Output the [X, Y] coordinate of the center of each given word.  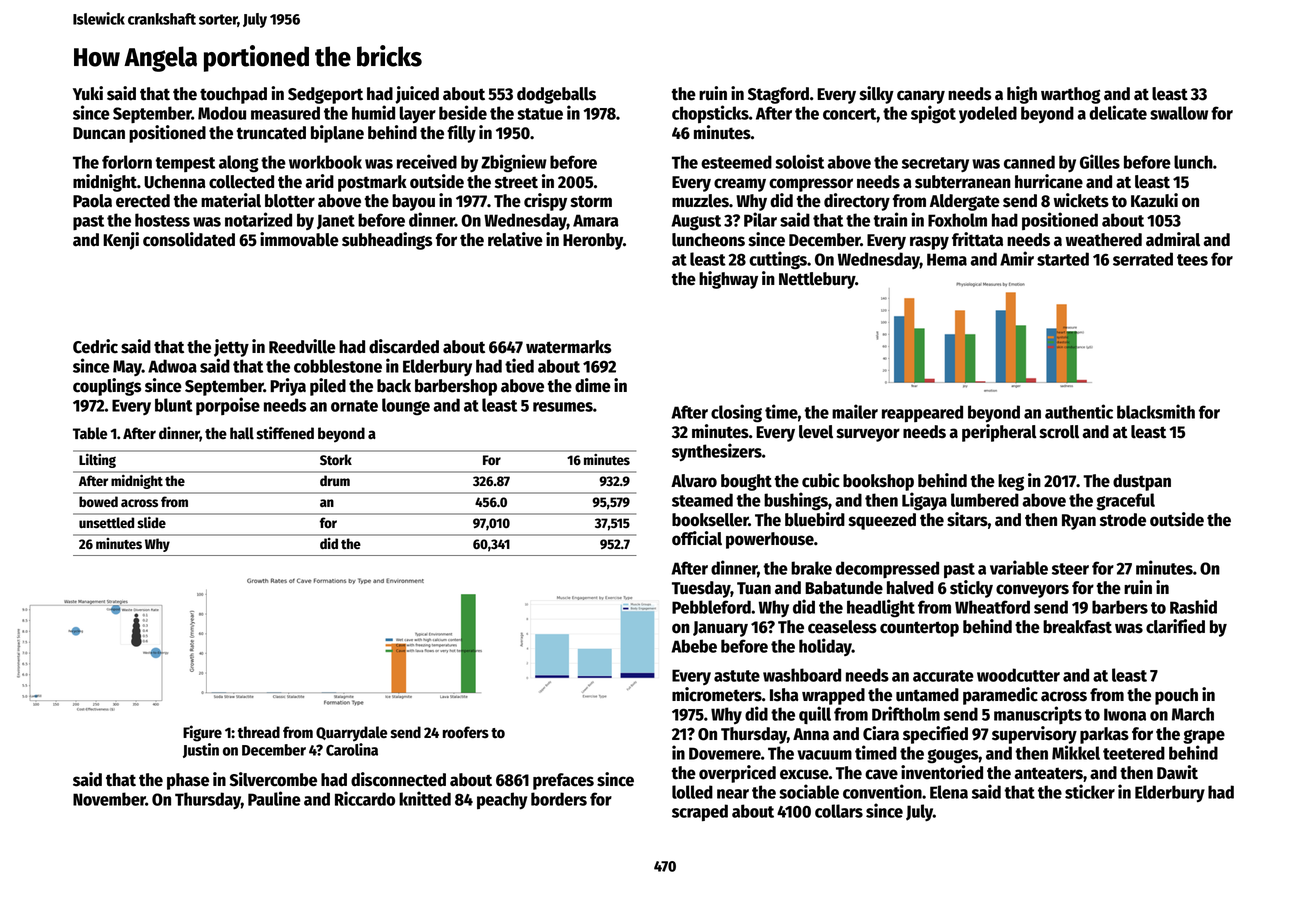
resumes [563, 407]
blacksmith [1156, 411]
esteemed [736, 162]
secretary [935, 164]
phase [188, 781]
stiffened [285, 433]
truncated [271, 133]
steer [1070, 569]
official [697, 538]
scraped [700, 812]
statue [540, 114]
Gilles [1100, 161]
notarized [258, 219]
